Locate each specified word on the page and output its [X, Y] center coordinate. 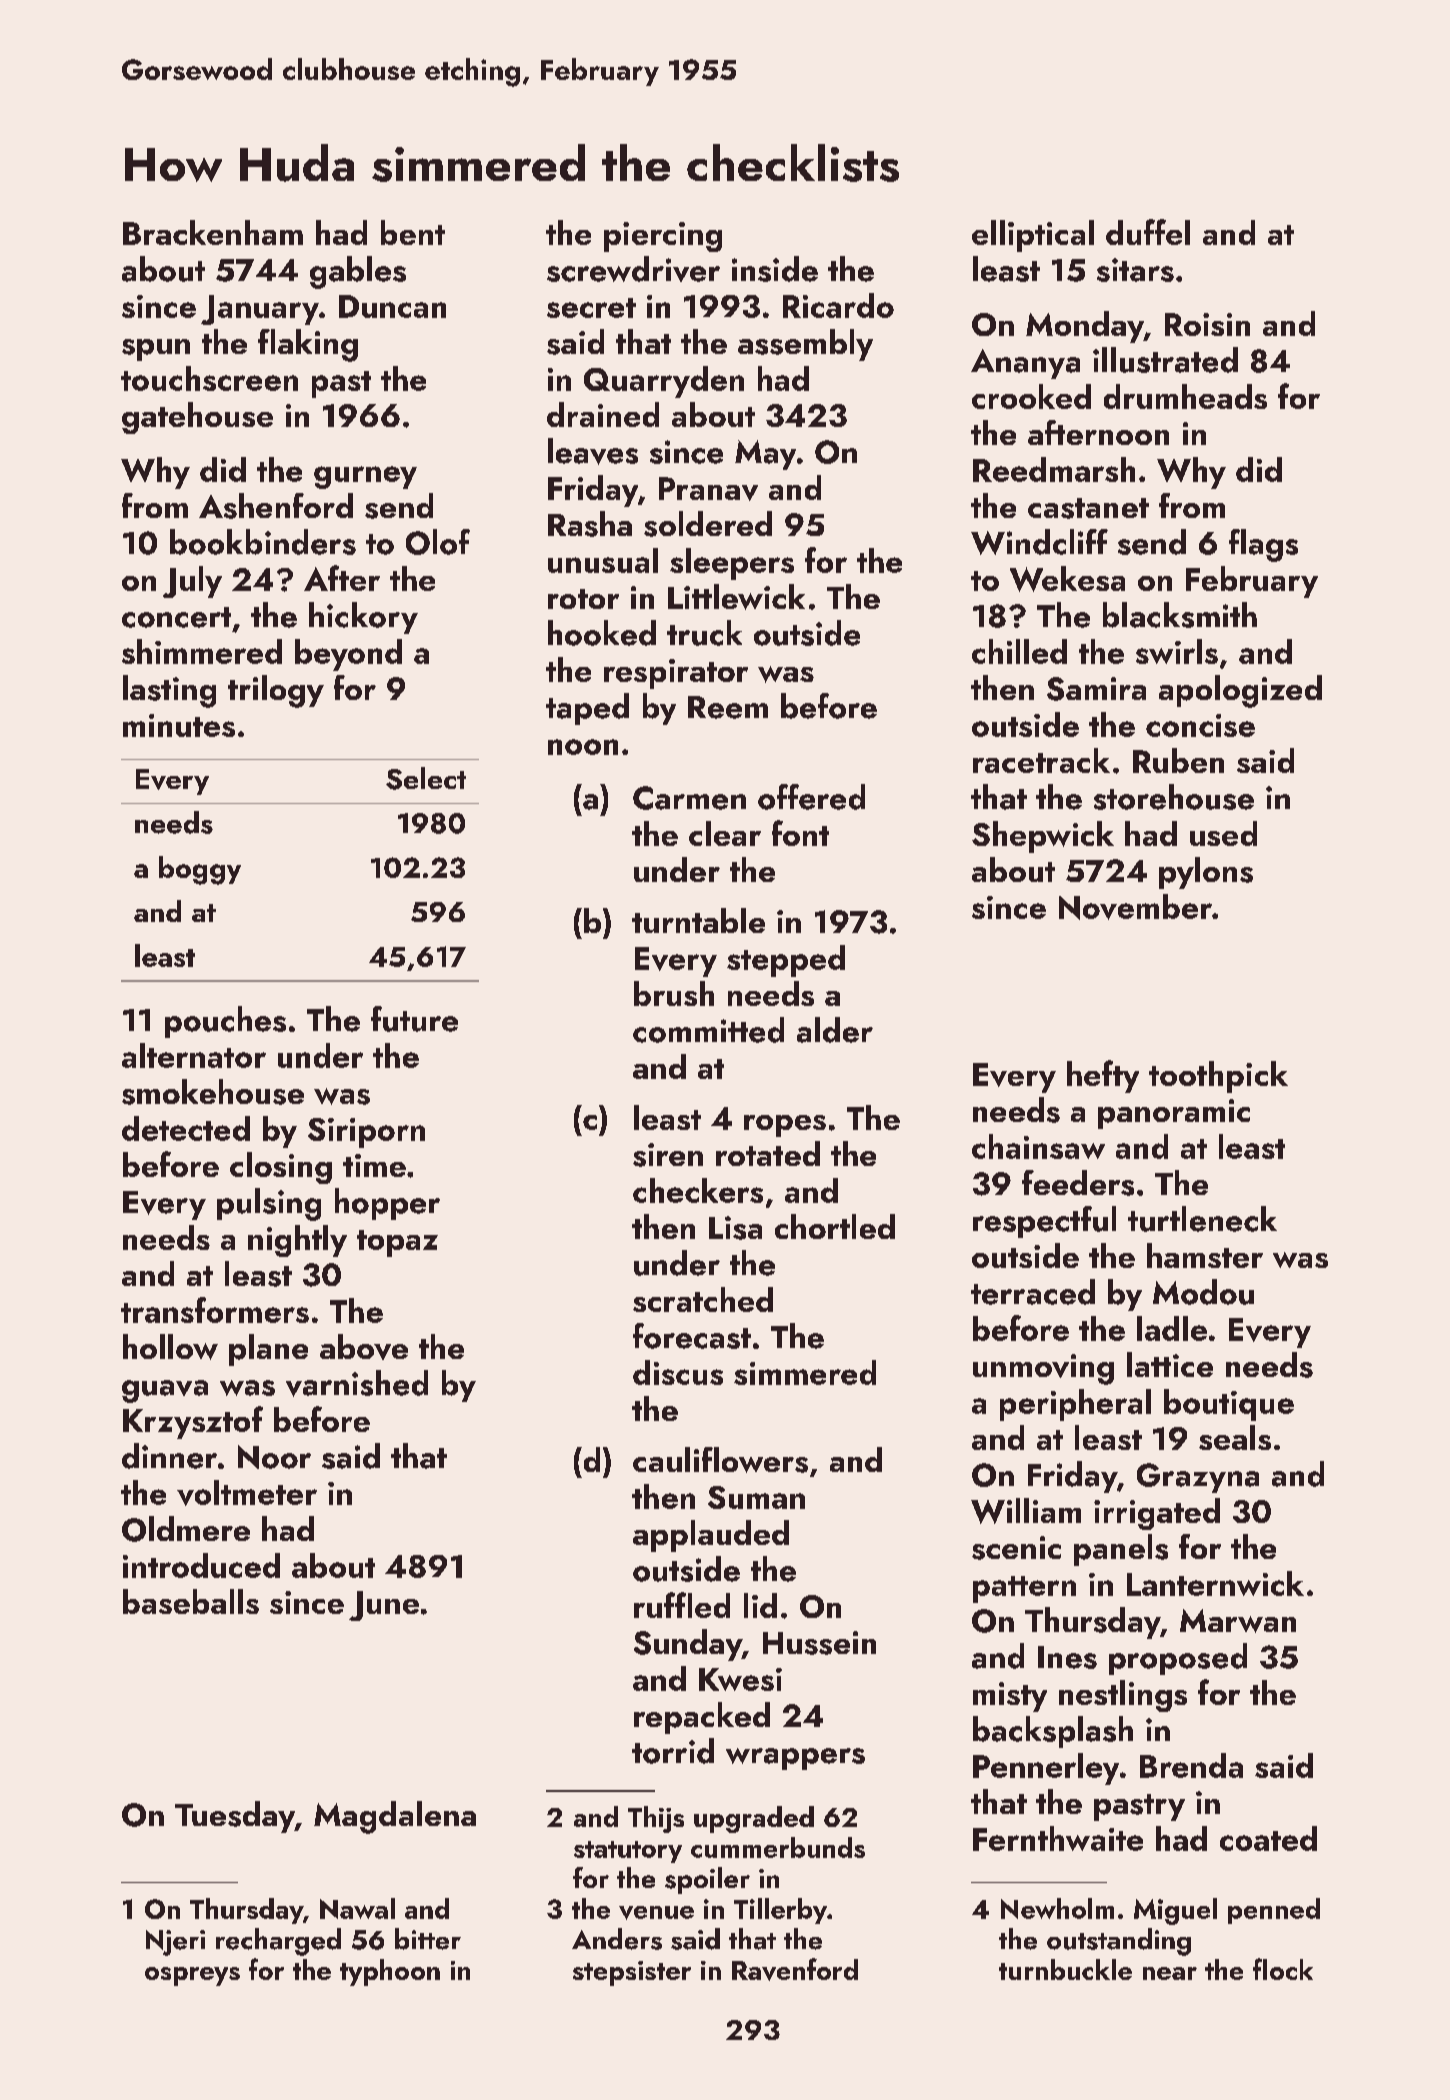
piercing [663, 237]
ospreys [192, 1976]
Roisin [1207, 324]
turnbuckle [1065, 1969]
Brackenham [213, 232]
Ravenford [795, 1969]
